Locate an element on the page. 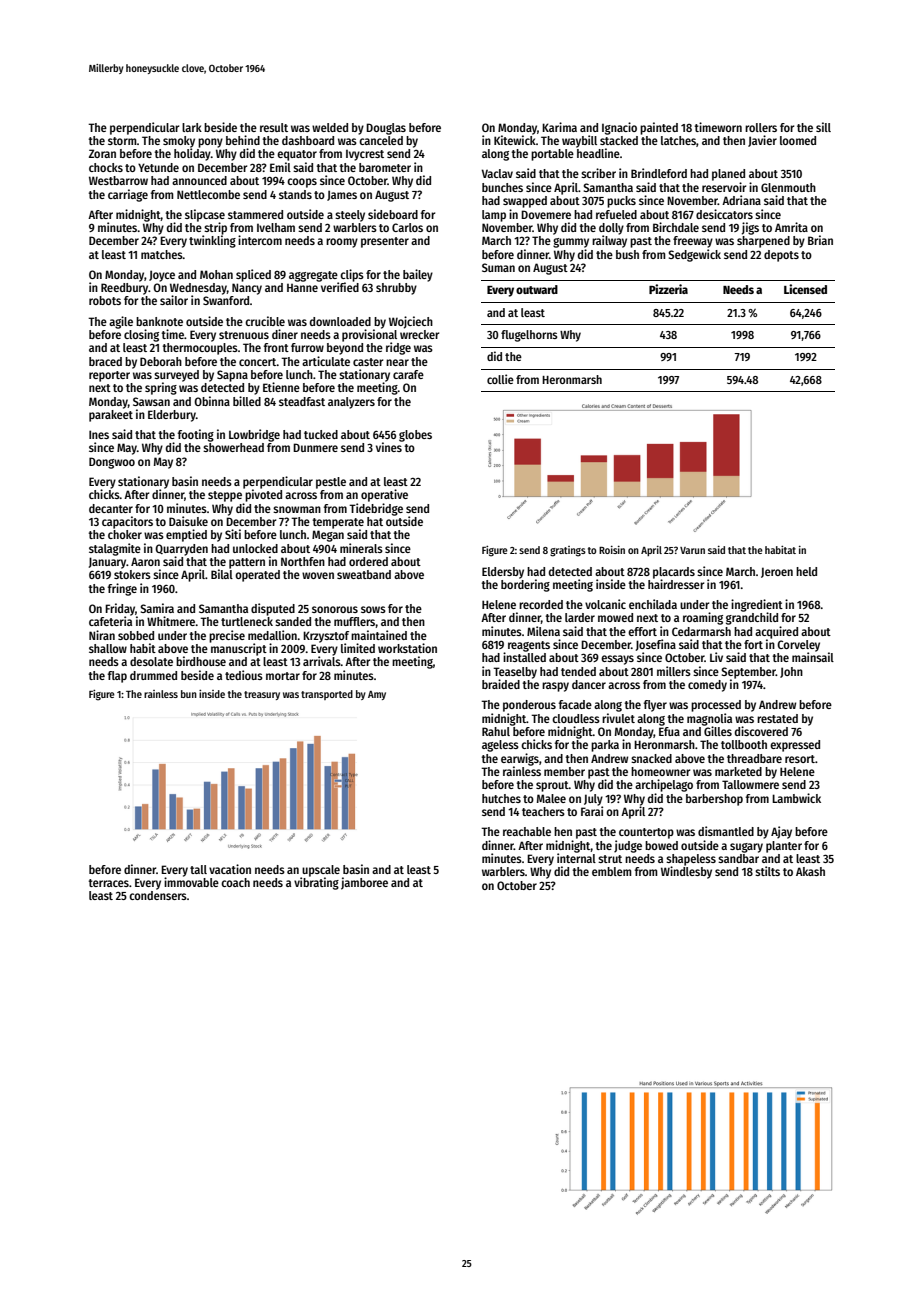 This page has width=924, height=1308. held is located at coordinates (806, 571).
